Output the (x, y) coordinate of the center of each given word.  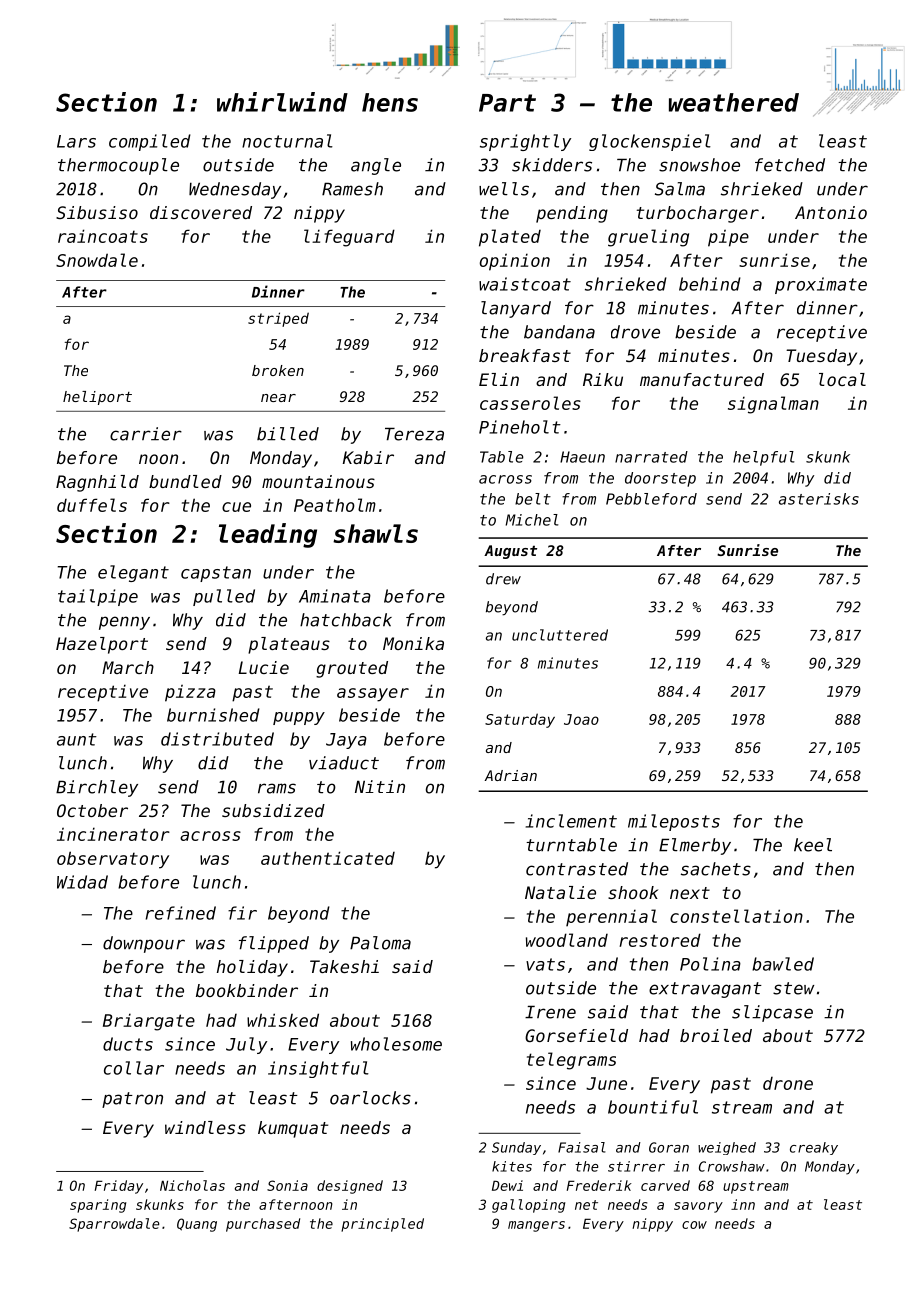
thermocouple (118, 166)
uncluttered (560, 635)
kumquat (293, 1129)
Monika (413, 643)
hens (390, 102)
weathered (734, 102)
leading (268, 535)
